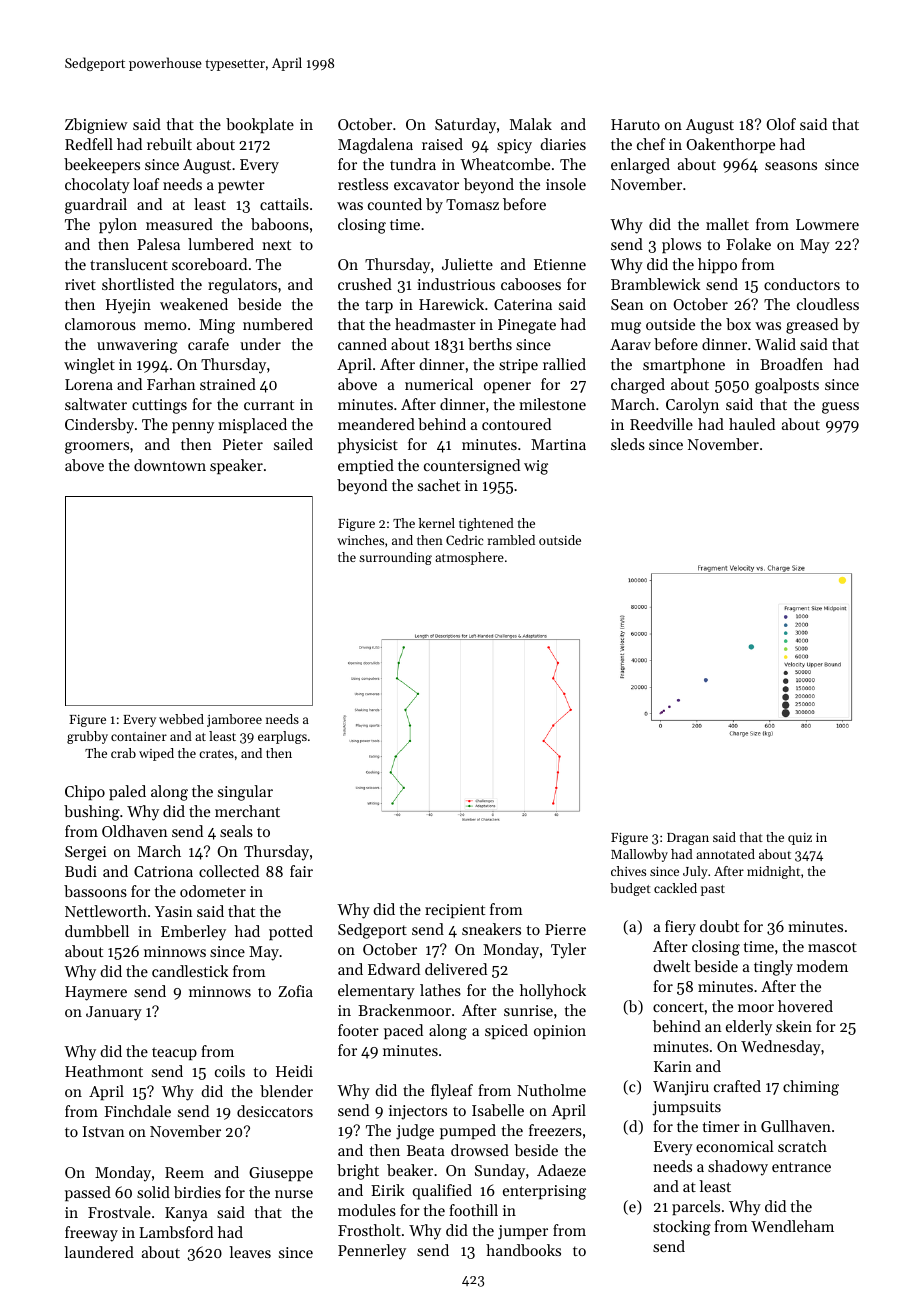 This image has height=1308, width=924. What do you see at coordinates (96, 126) in the image?
I see `Zbigniew` at bounding box center [96, 126].
